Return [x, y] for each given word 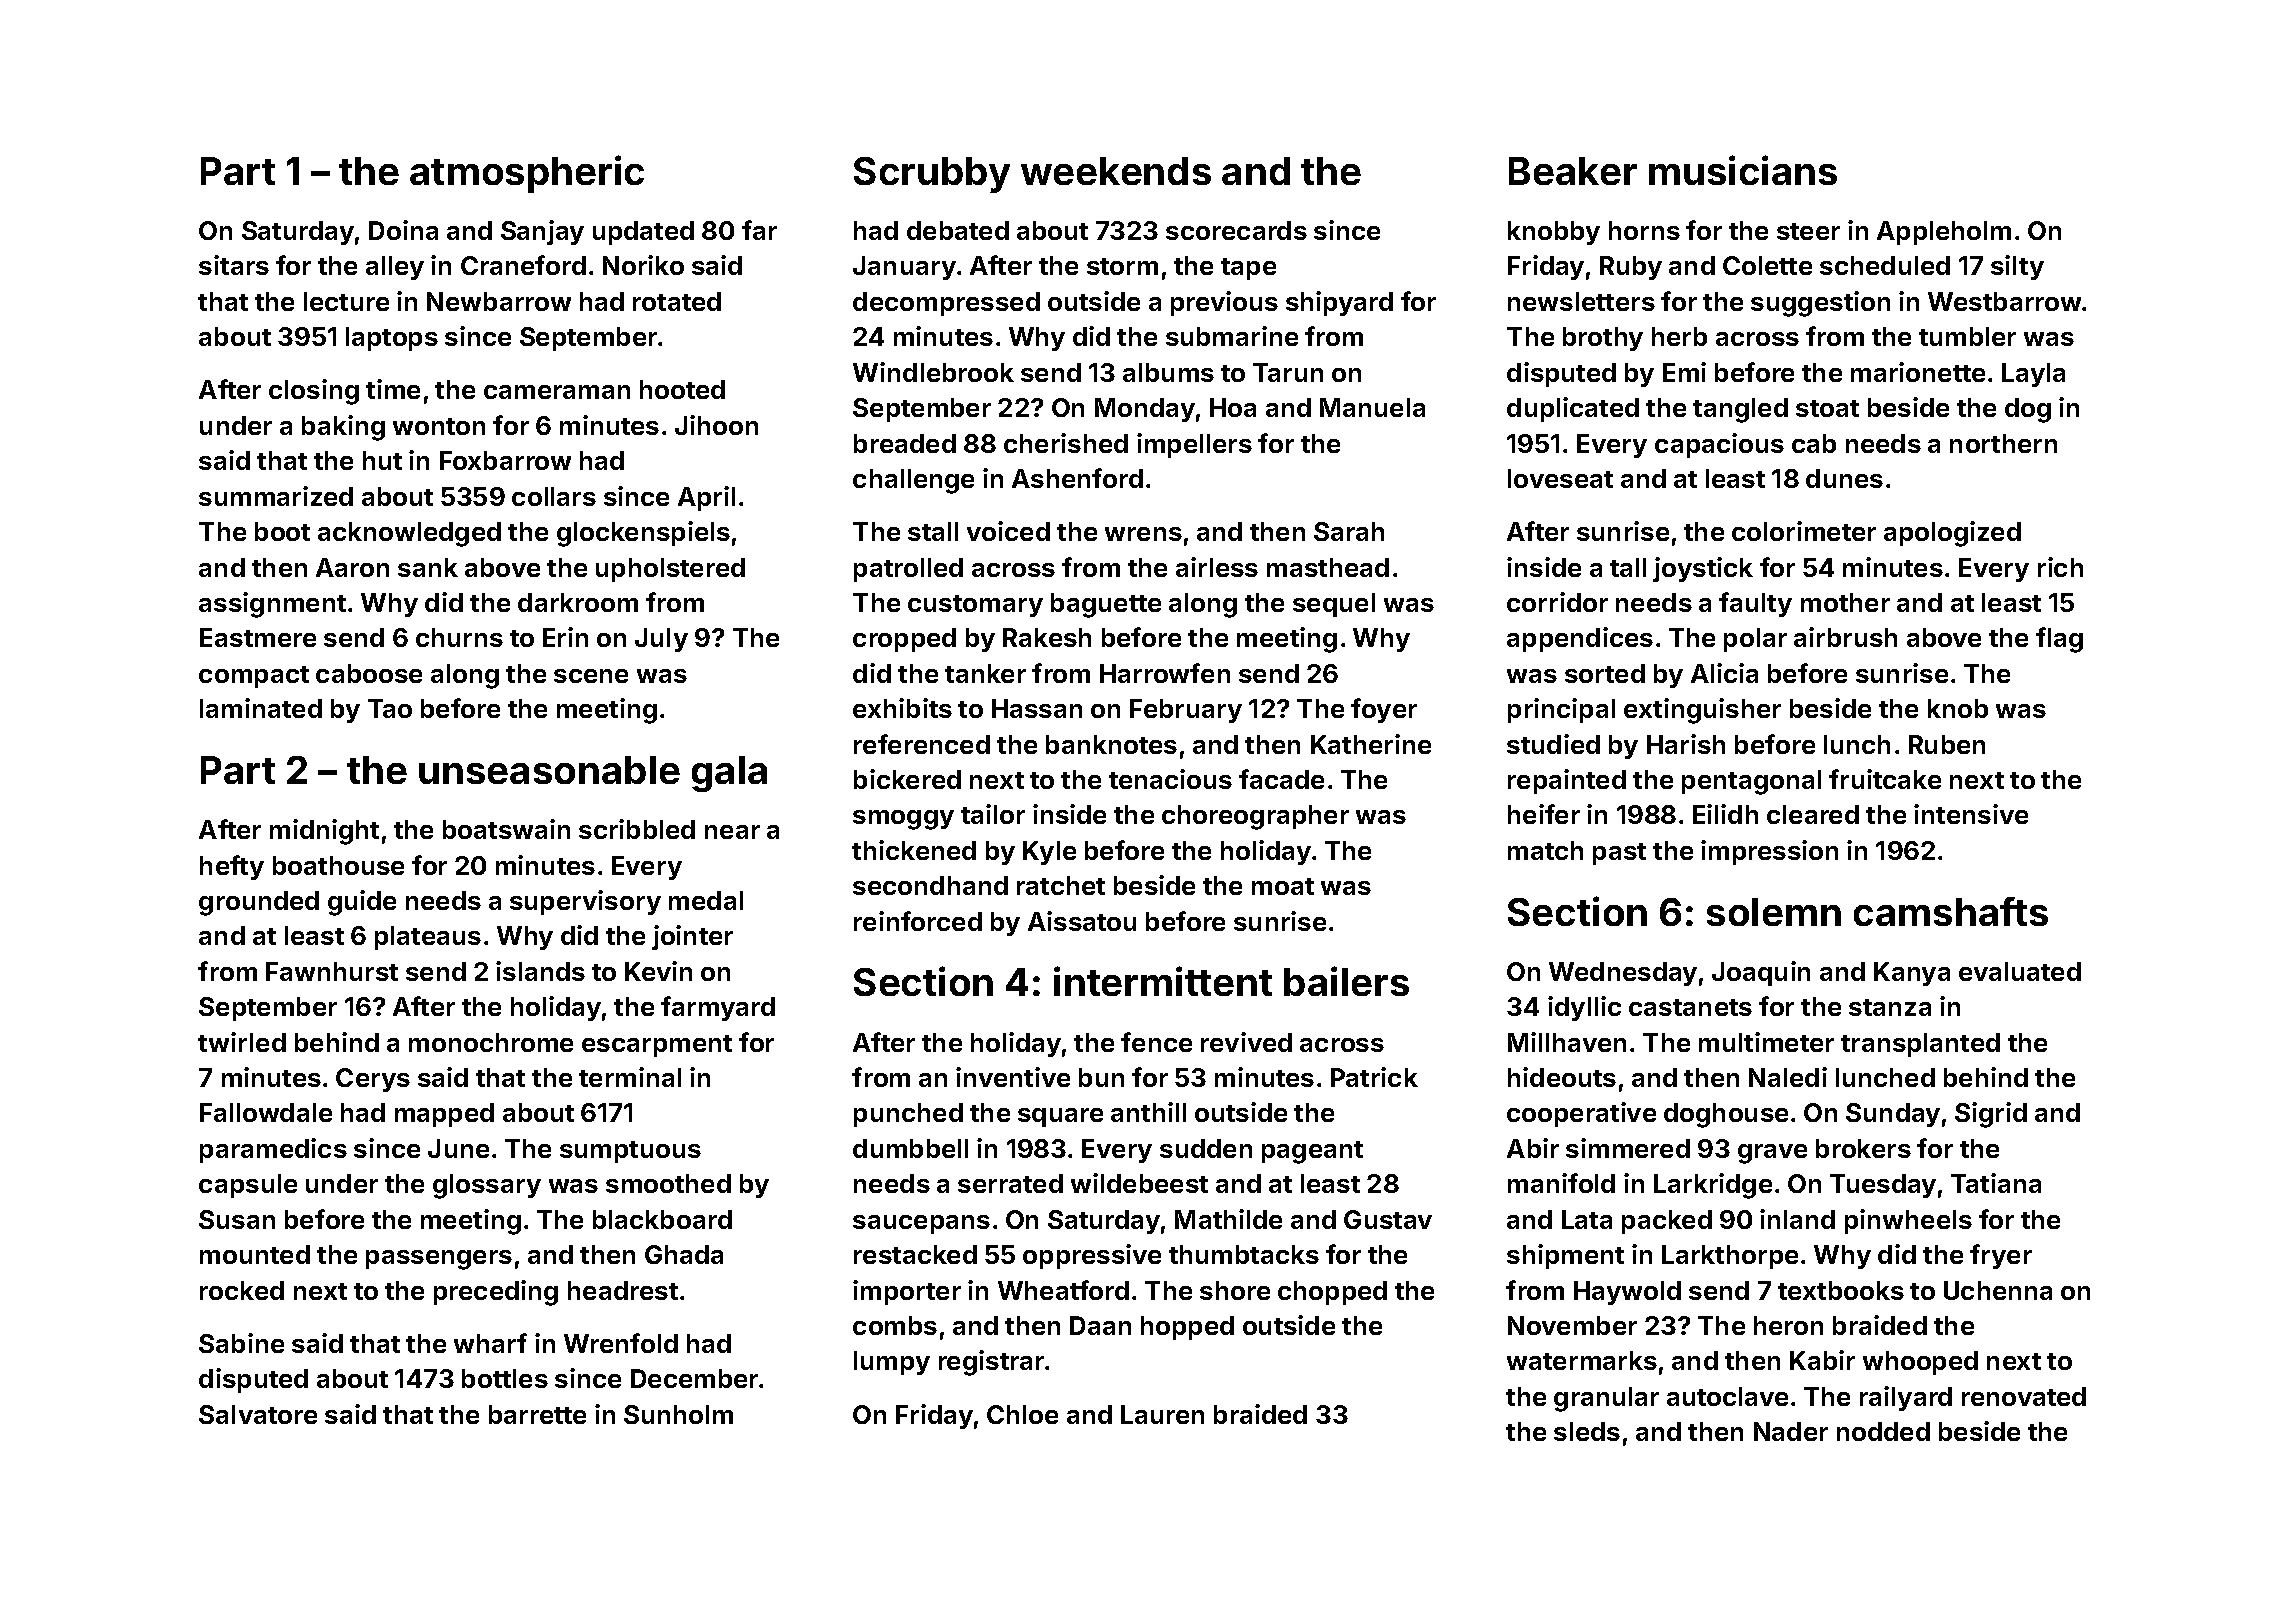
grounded [259, 903]
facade [1281, 779]
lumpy [892, 1363]
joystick [1703, 569]
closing [314, 392]
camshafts [1951, 911]
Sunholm [678, 1414]
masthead [1328, 567]
